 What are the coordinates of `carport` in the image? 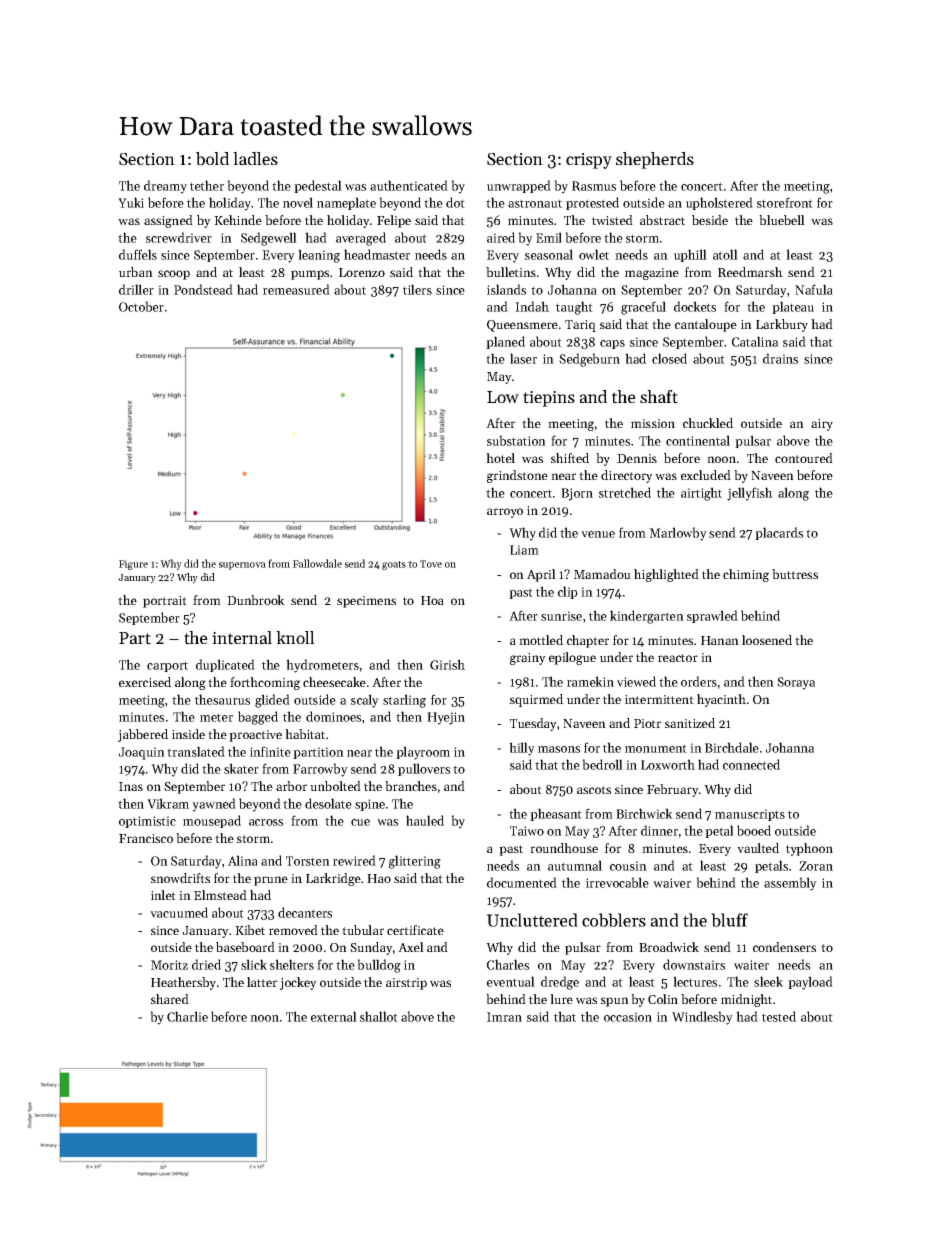 It's located at (167, 666).
